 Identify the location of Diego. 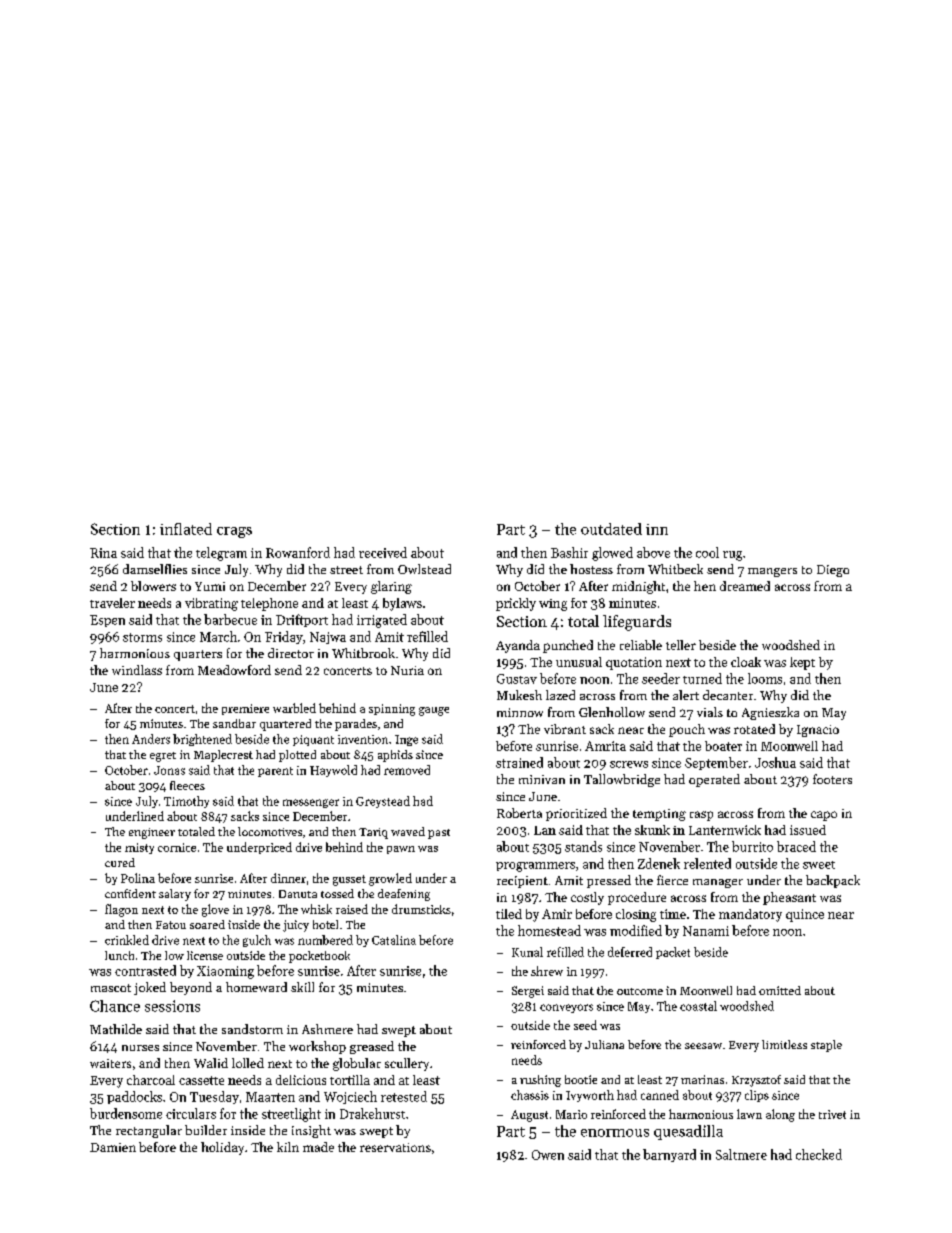
(833, 571).
